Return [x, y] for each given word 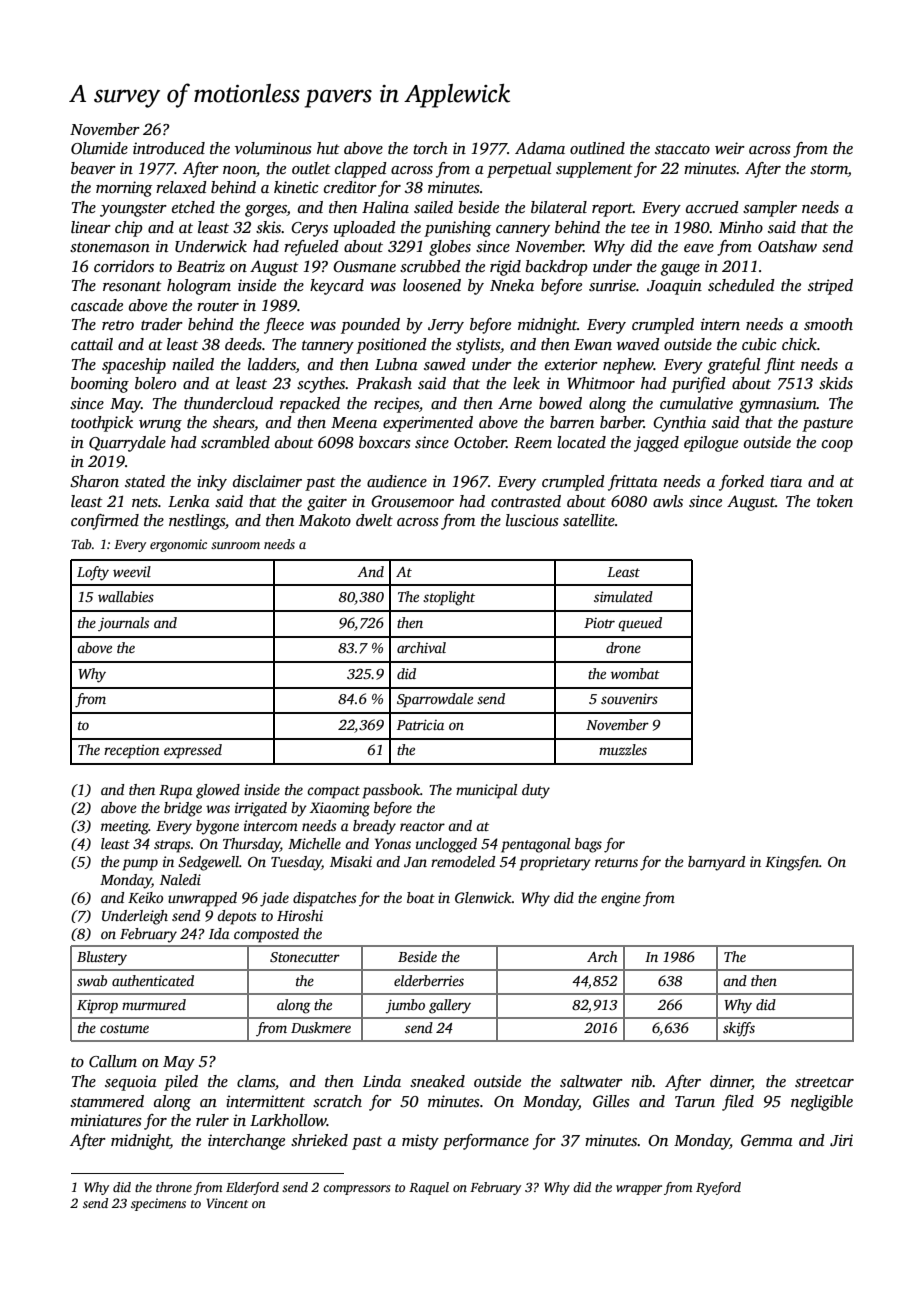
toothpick [102, 424]
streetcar [824, 1082]
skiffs [739, 1029]
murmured [154, 1004]
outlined [597, 148]
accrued [712, 207]
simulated [623, 596]
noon [239, 170]
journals [123, 624]
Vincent [227, 1203]
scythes [321, 385]
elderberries [429, 980]
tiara [786, 481]
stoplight [449, 598]
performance [486, 1142]
